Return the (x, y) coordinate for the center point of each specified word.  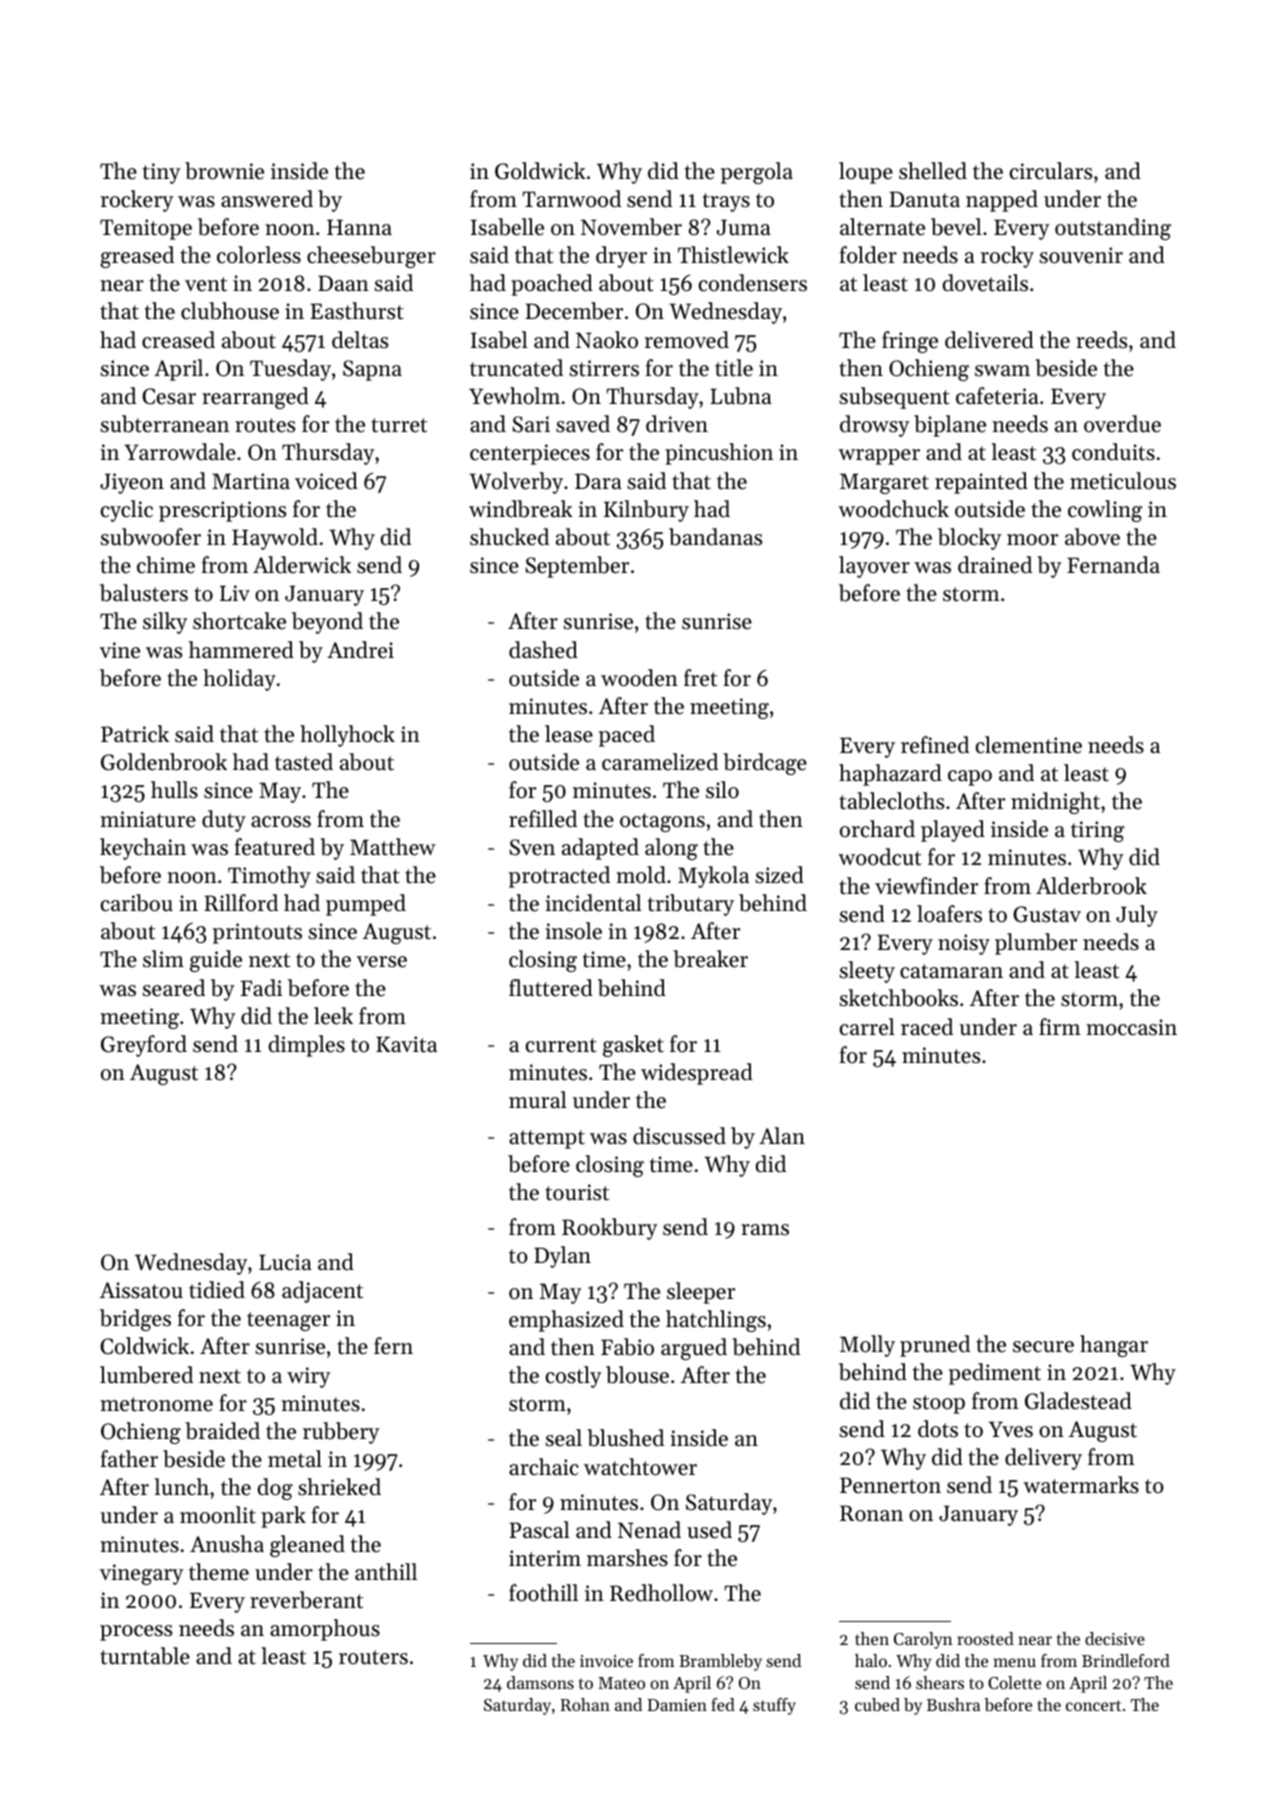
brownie (224, 171)
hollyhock (347, 736)
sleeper (701, 1293)
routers (373, 1657)
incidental (593, 903)
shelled (933, 171)
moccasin (1131, 1027)
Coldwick (144, 1346)
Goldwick (540, 171)
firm (1060, 1026)
